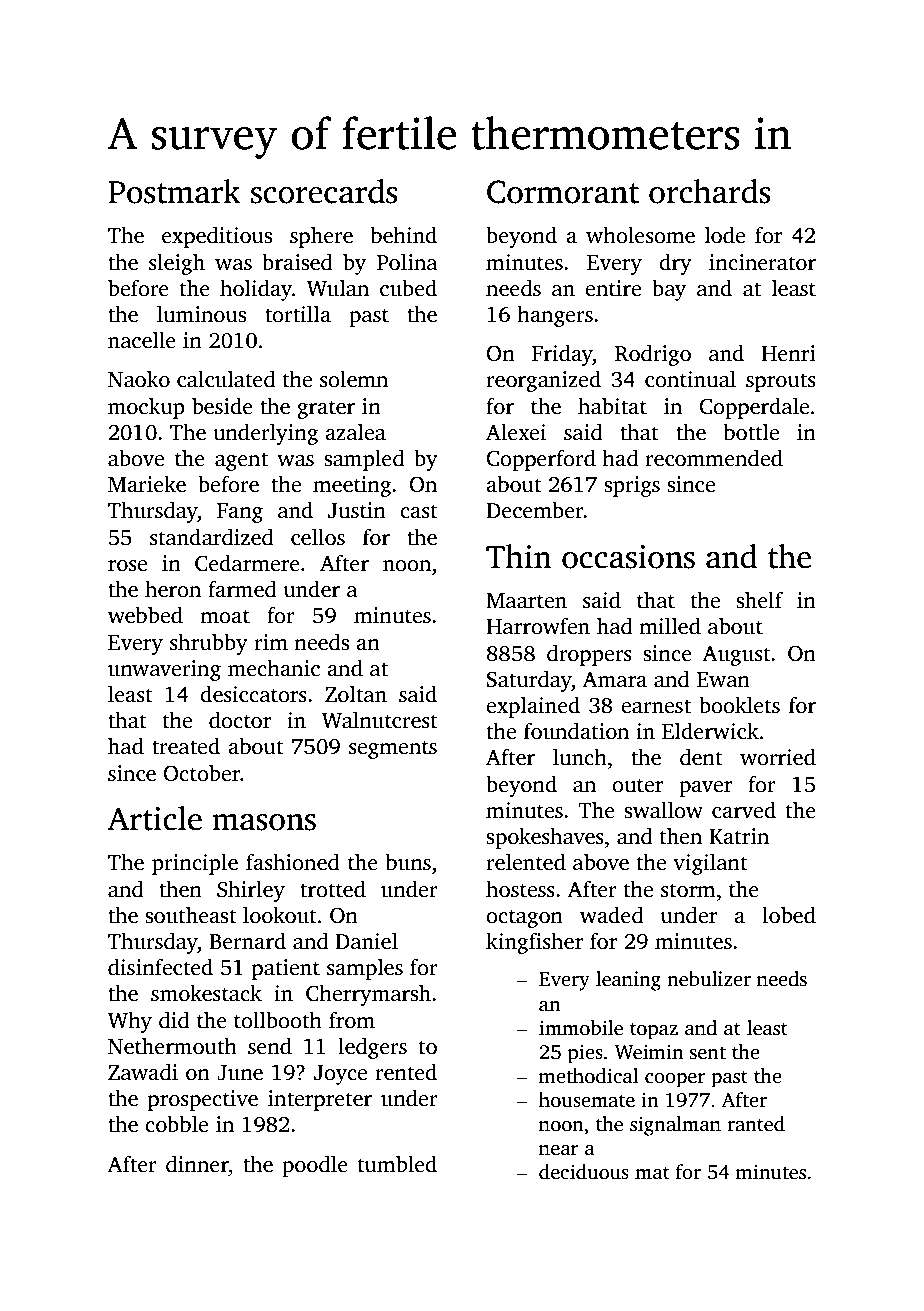  Describe the element at coordinates (710, 191) in the page. I see `orchards` at that location.
